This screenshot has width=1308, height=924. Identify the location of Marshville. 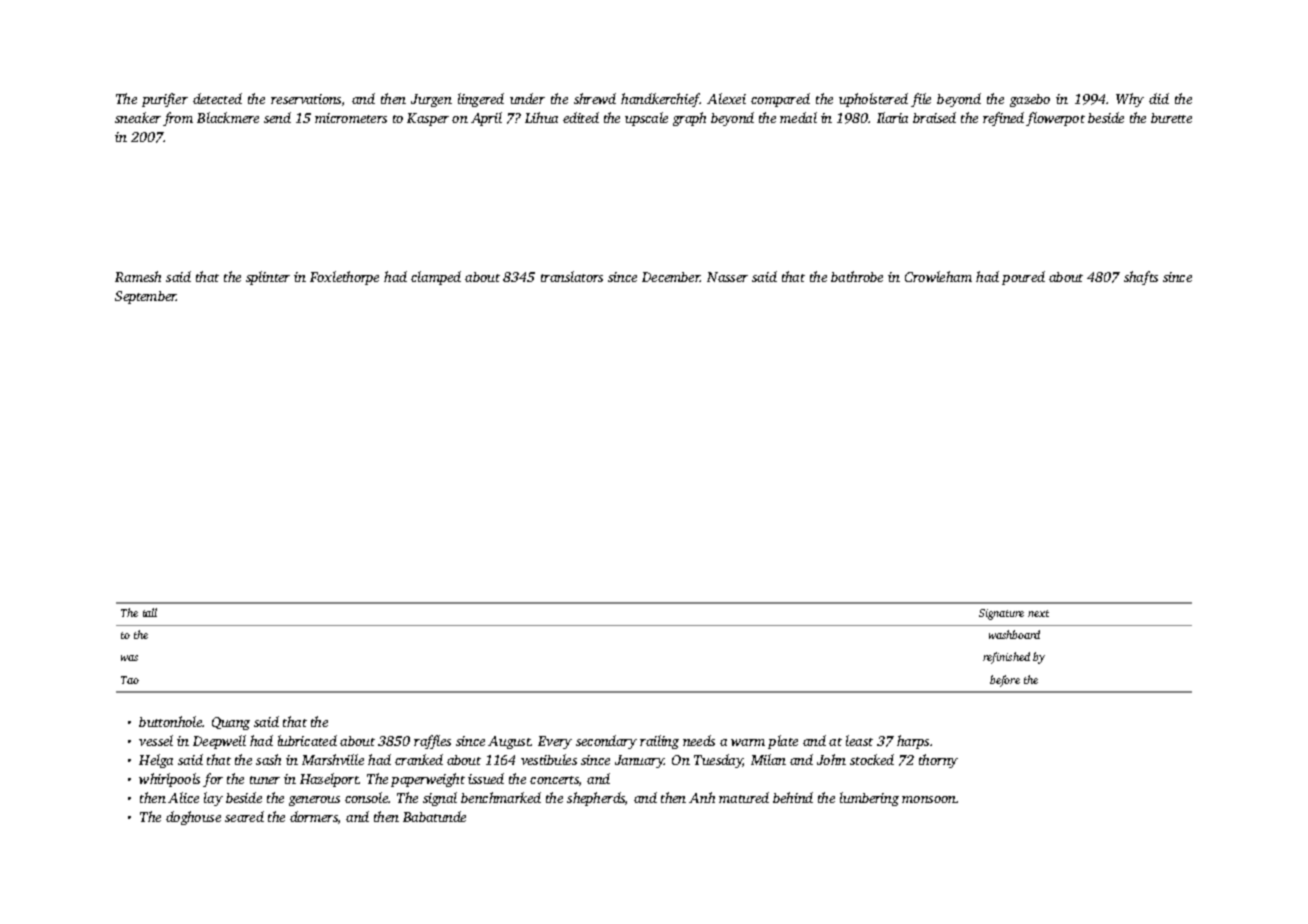
(333, 759).
